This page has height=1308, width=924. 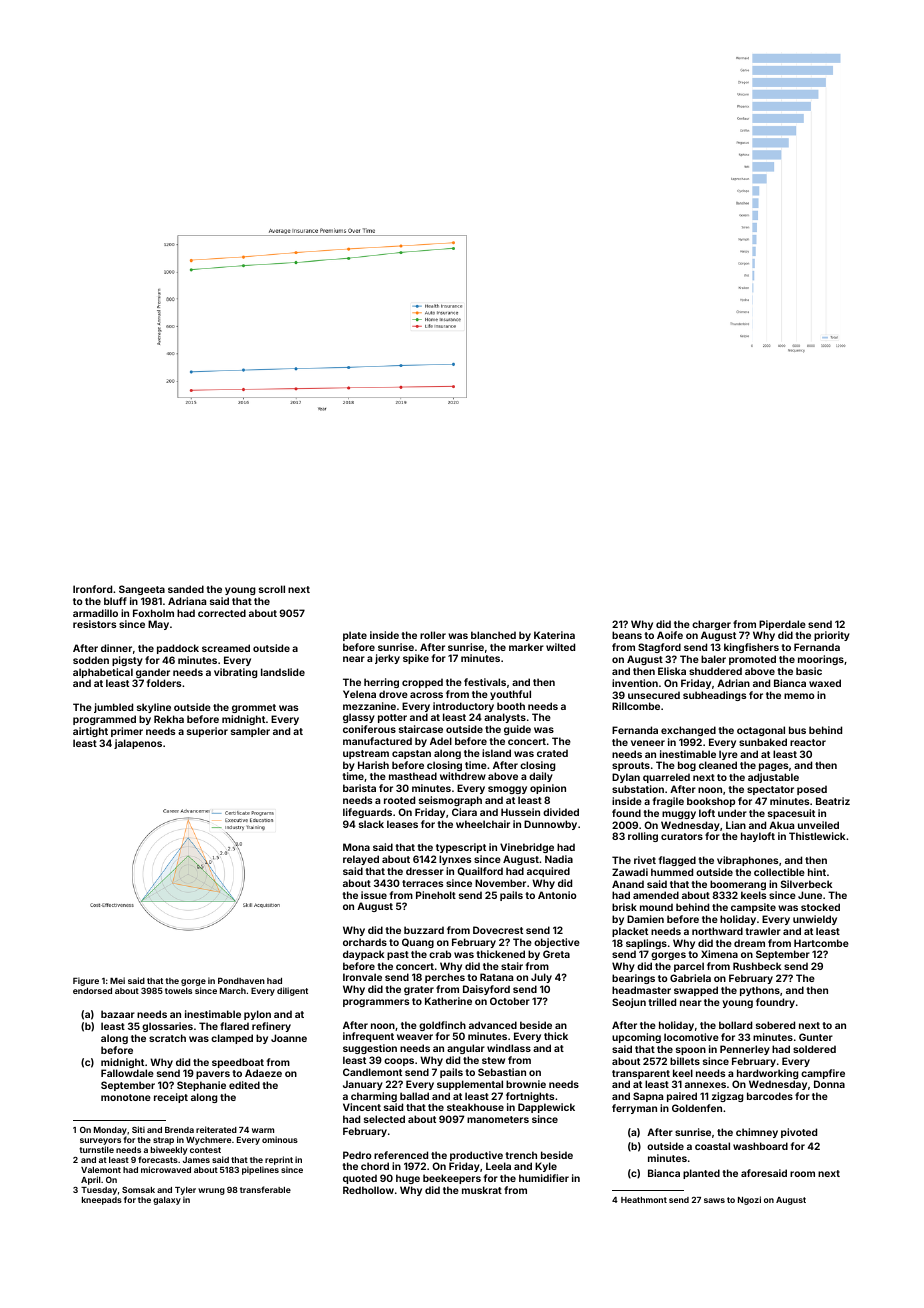 What do you see at coordinates (138, 1190) in the page?
I see `Somsak` at bounding box center [138, 1190].
